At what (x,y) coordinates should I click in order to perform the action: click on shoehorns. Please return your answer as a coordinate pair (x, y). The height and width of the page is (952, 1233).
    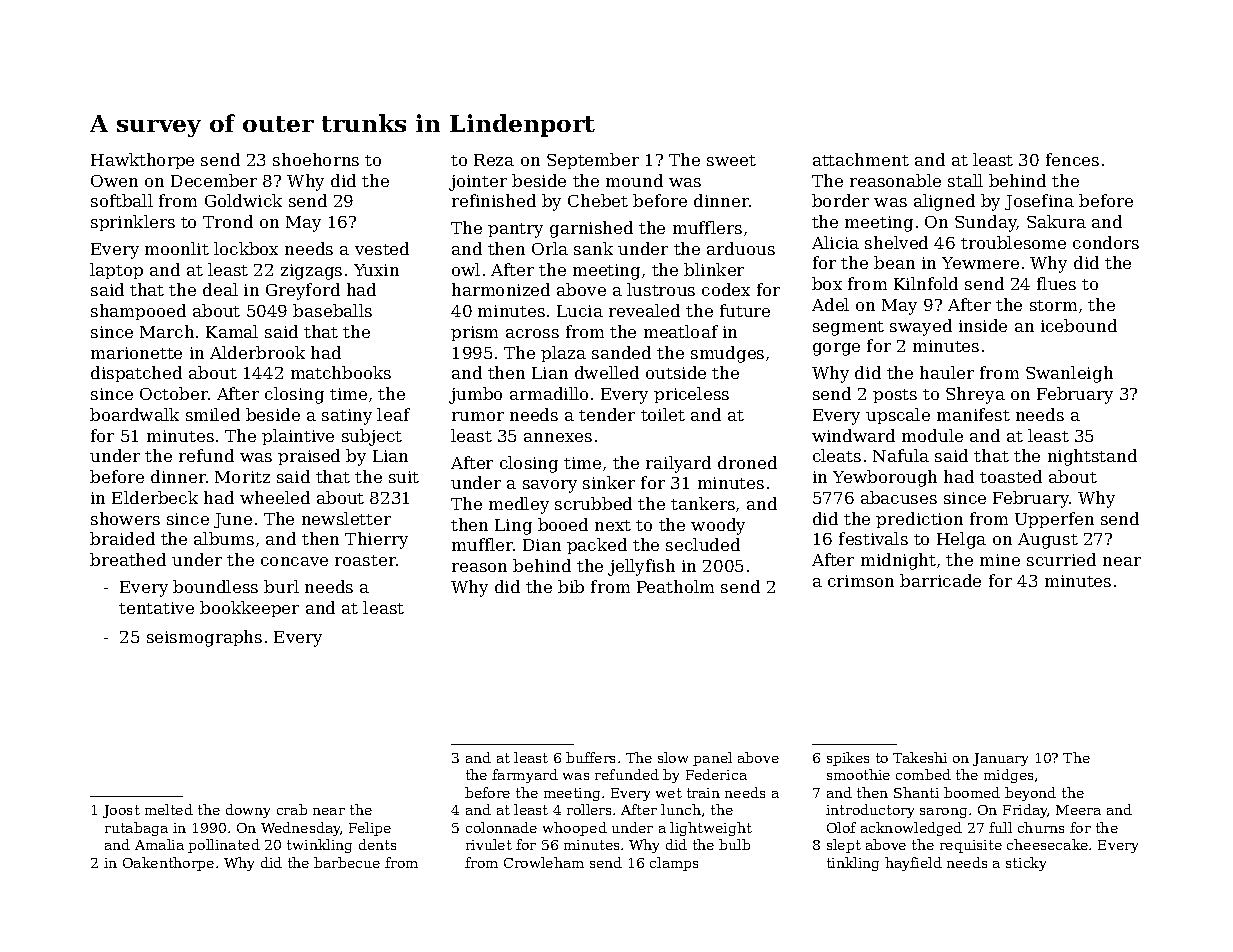
    Looking at the image, I should click on (316, 159).
